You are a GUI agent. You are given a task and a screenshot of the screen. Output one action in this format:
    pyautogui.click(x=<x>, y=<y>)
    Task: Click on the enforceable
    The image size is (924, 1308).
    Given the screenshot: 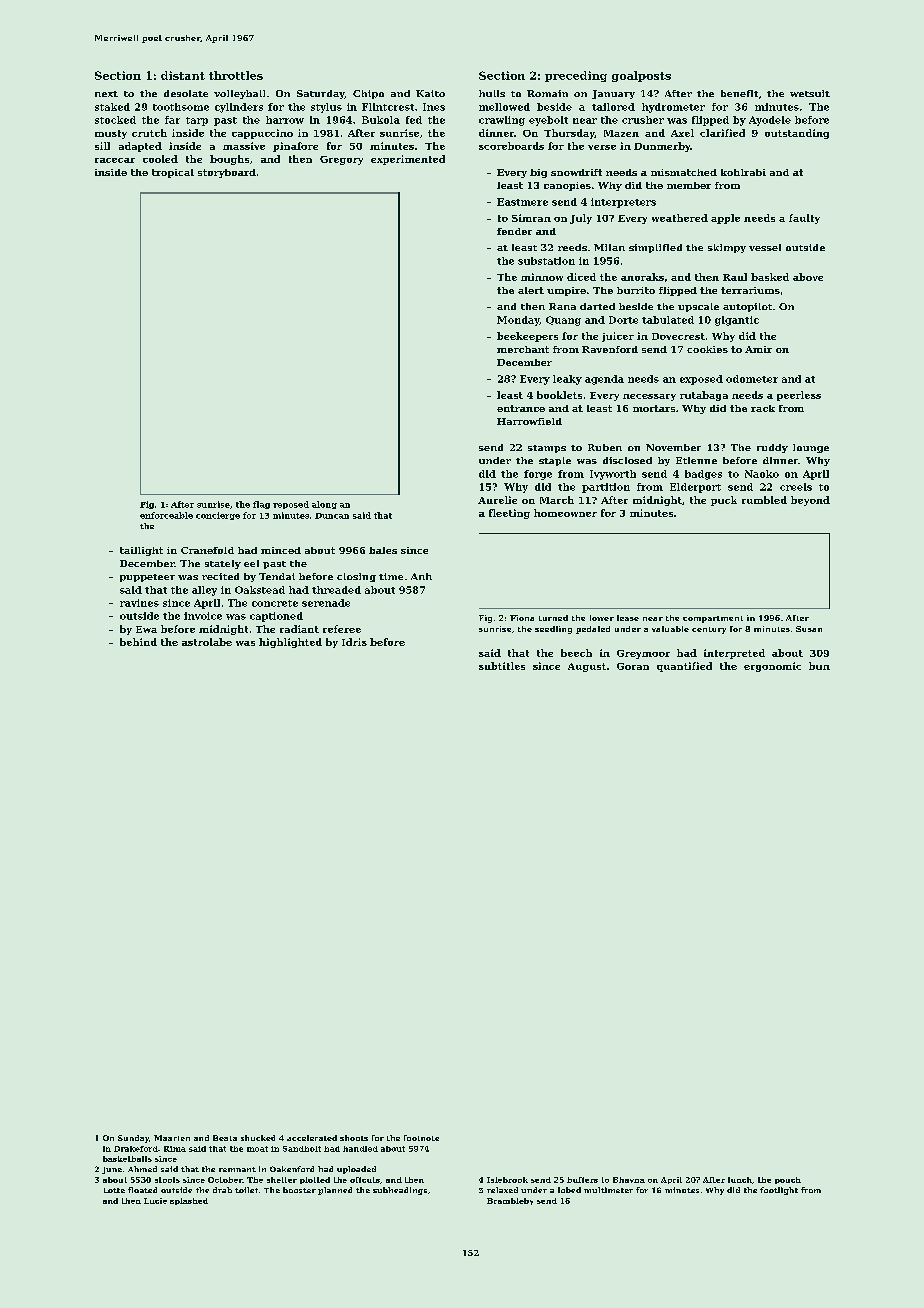 What is the action you would take?
    pyautogui.click(x=166, y=515)
